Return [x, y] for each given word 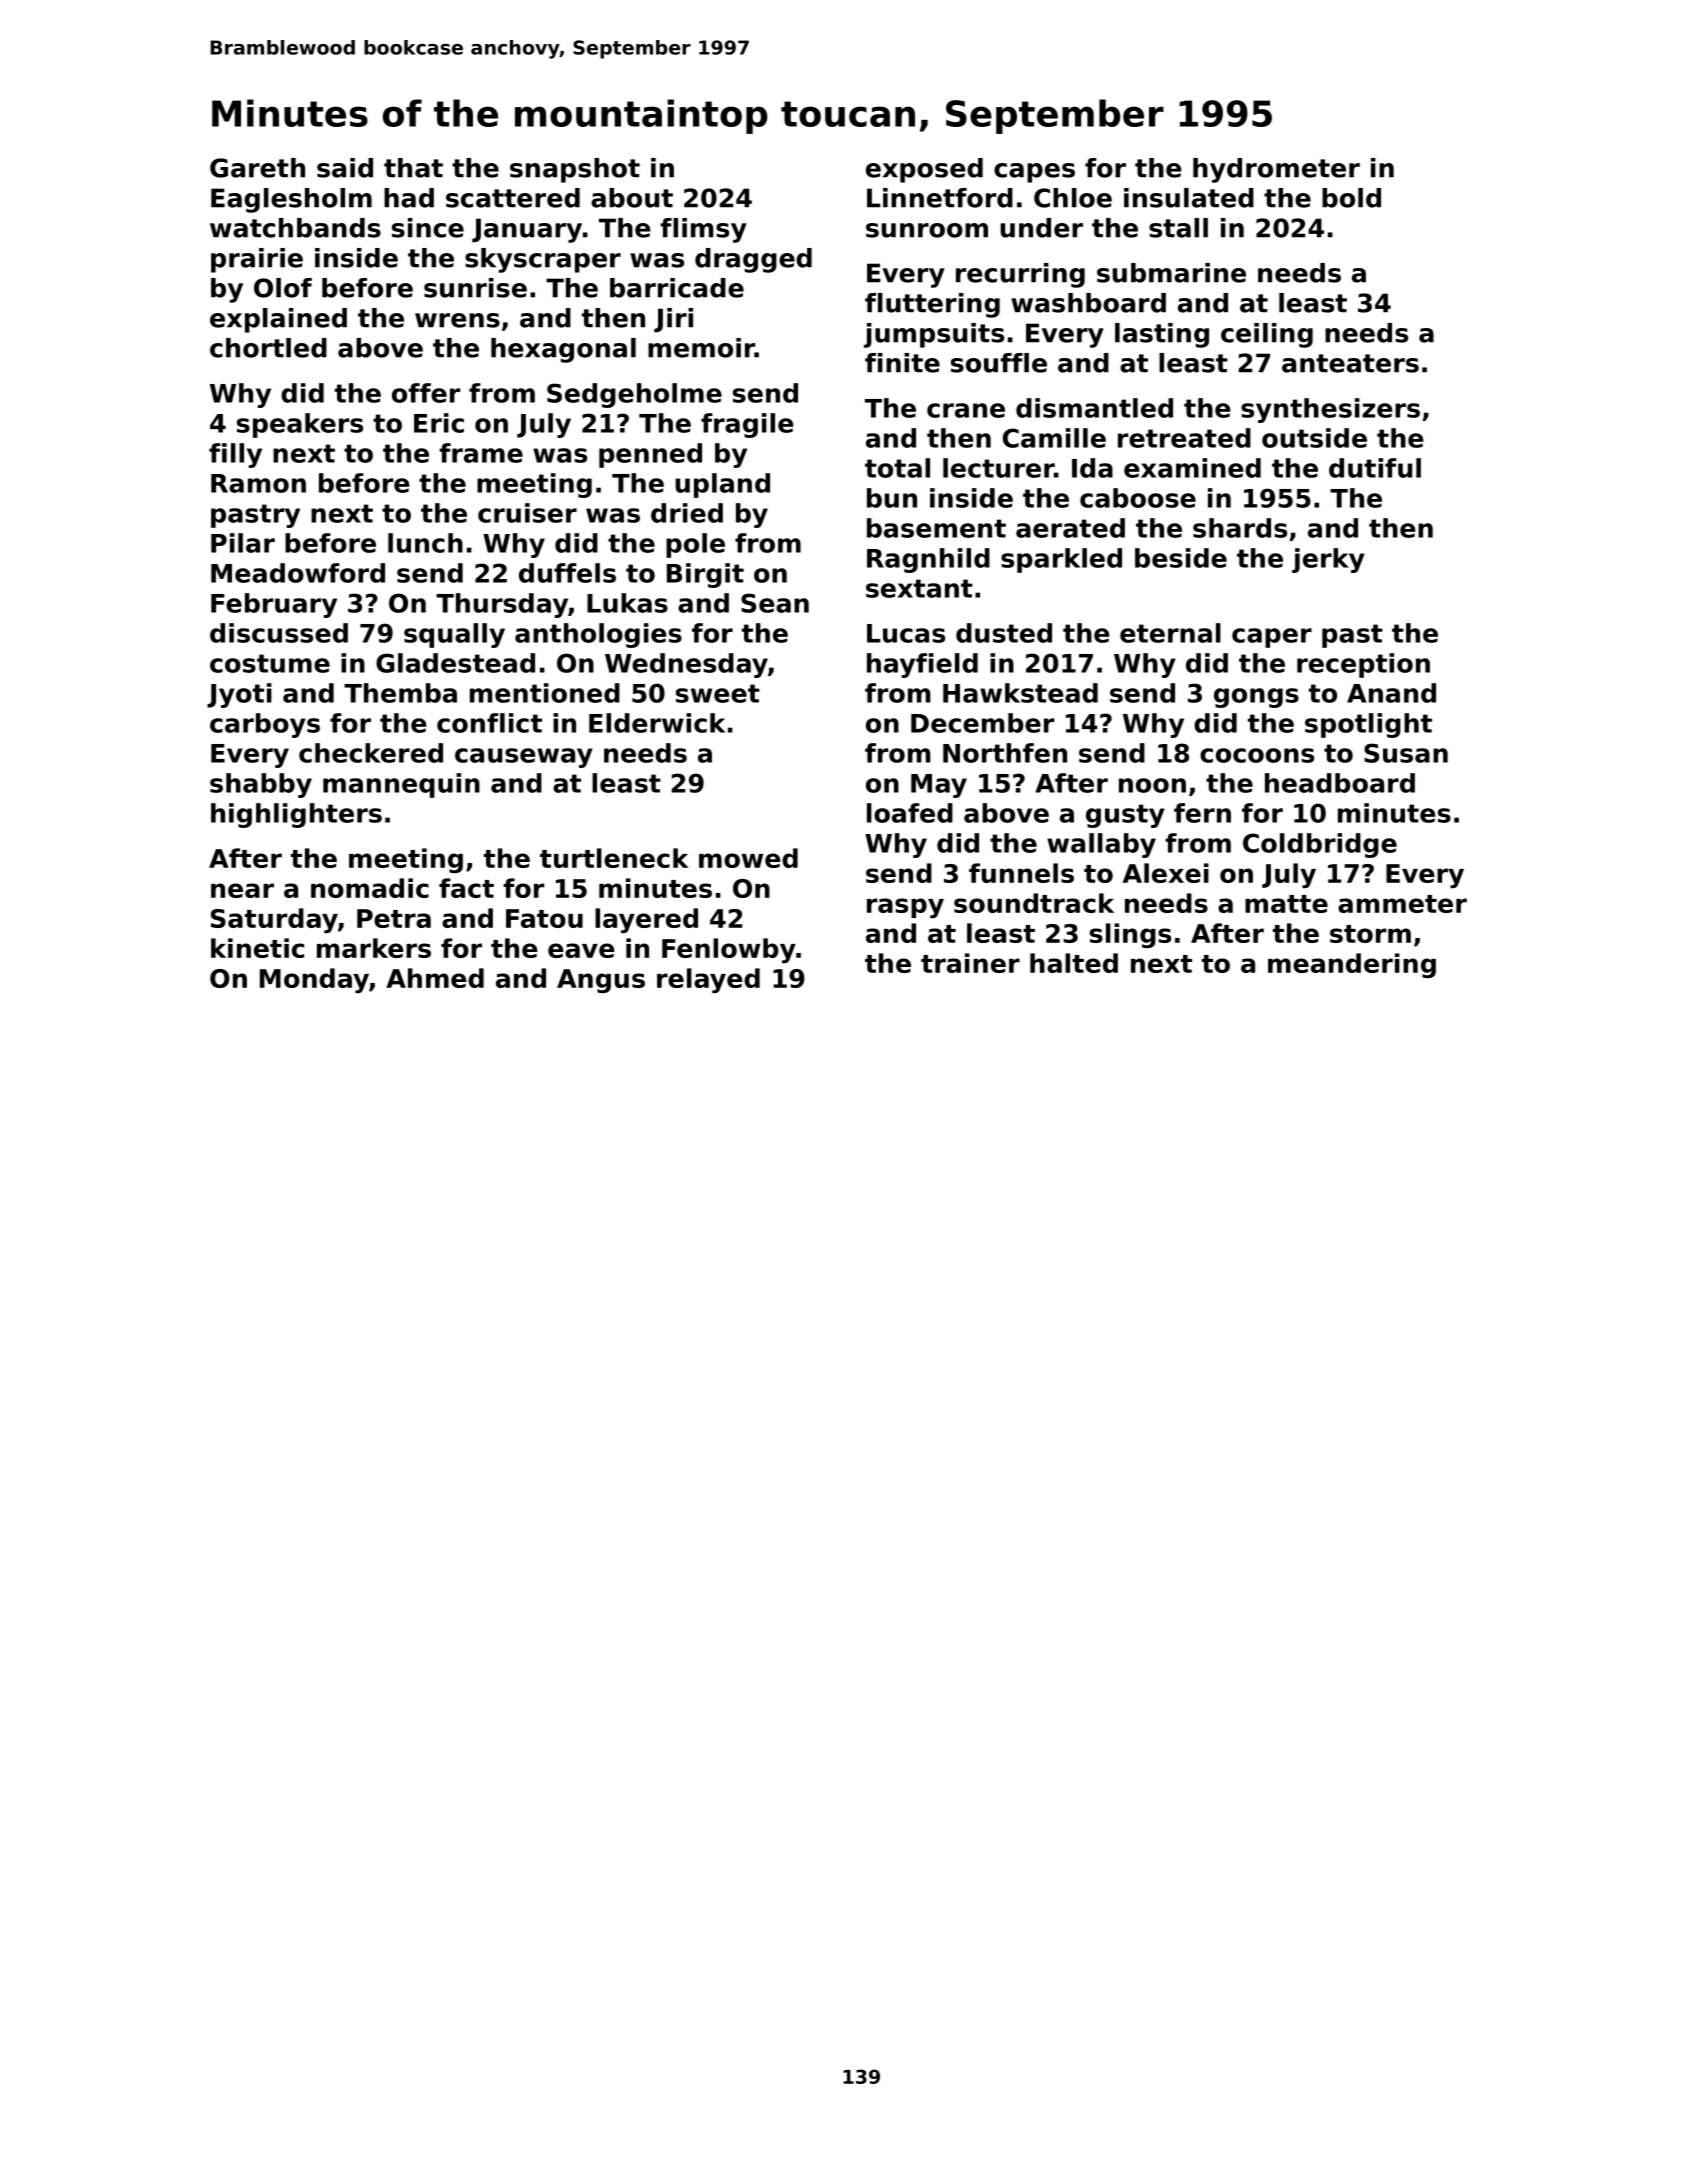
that [413, 168]
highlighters [296, 815]
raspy [905, 908]
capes [1034, 173]
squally [454, 635]
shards [1240, 528]
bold [1351, 198]
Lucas [906, 633]
